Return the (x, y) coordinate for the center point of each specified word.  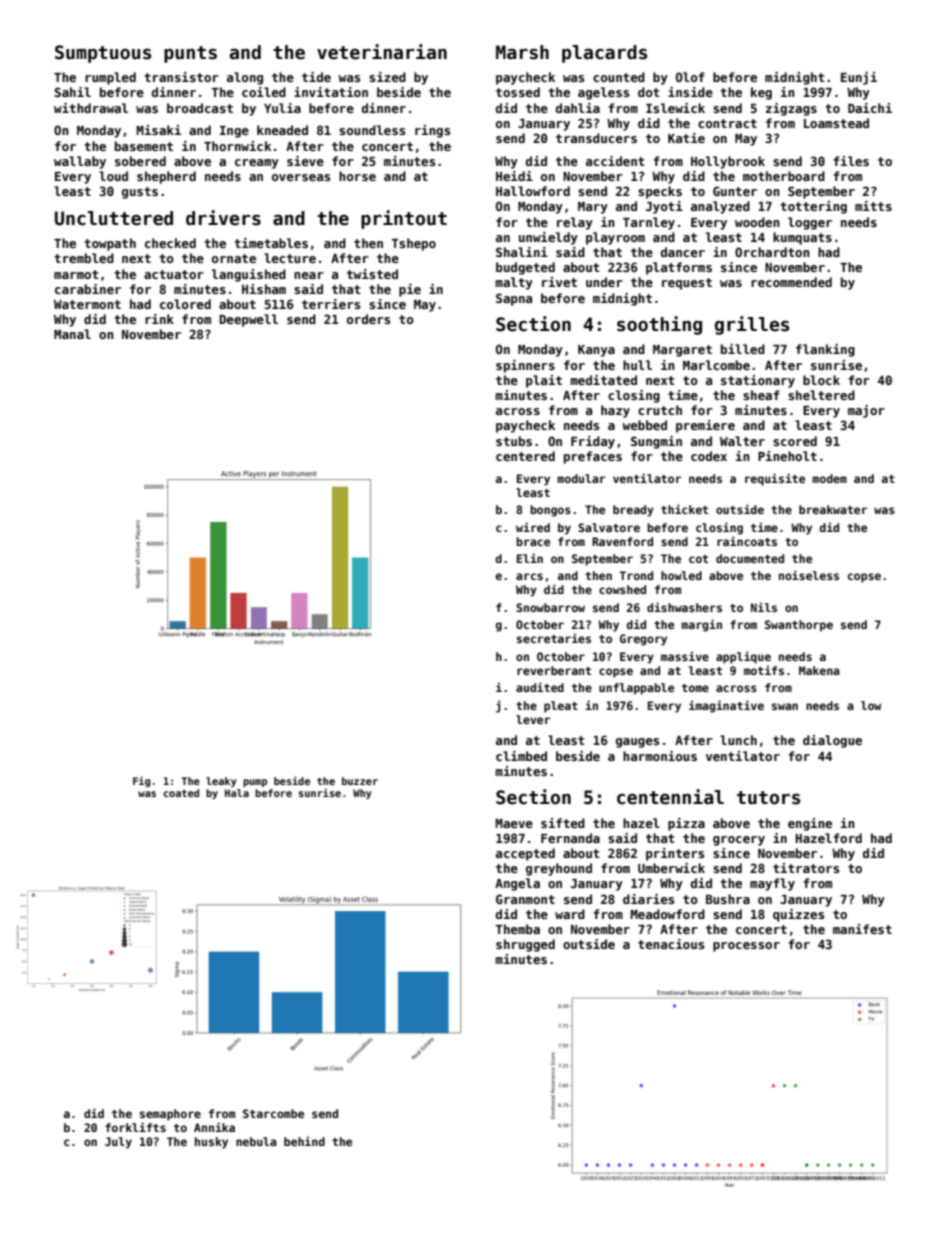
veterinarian (382, 52)
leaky (221, 782)
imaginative (726, 706)
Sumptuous (103, 54)
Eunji (859, 78)
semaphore (170, 1115)
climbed (521, 756)
